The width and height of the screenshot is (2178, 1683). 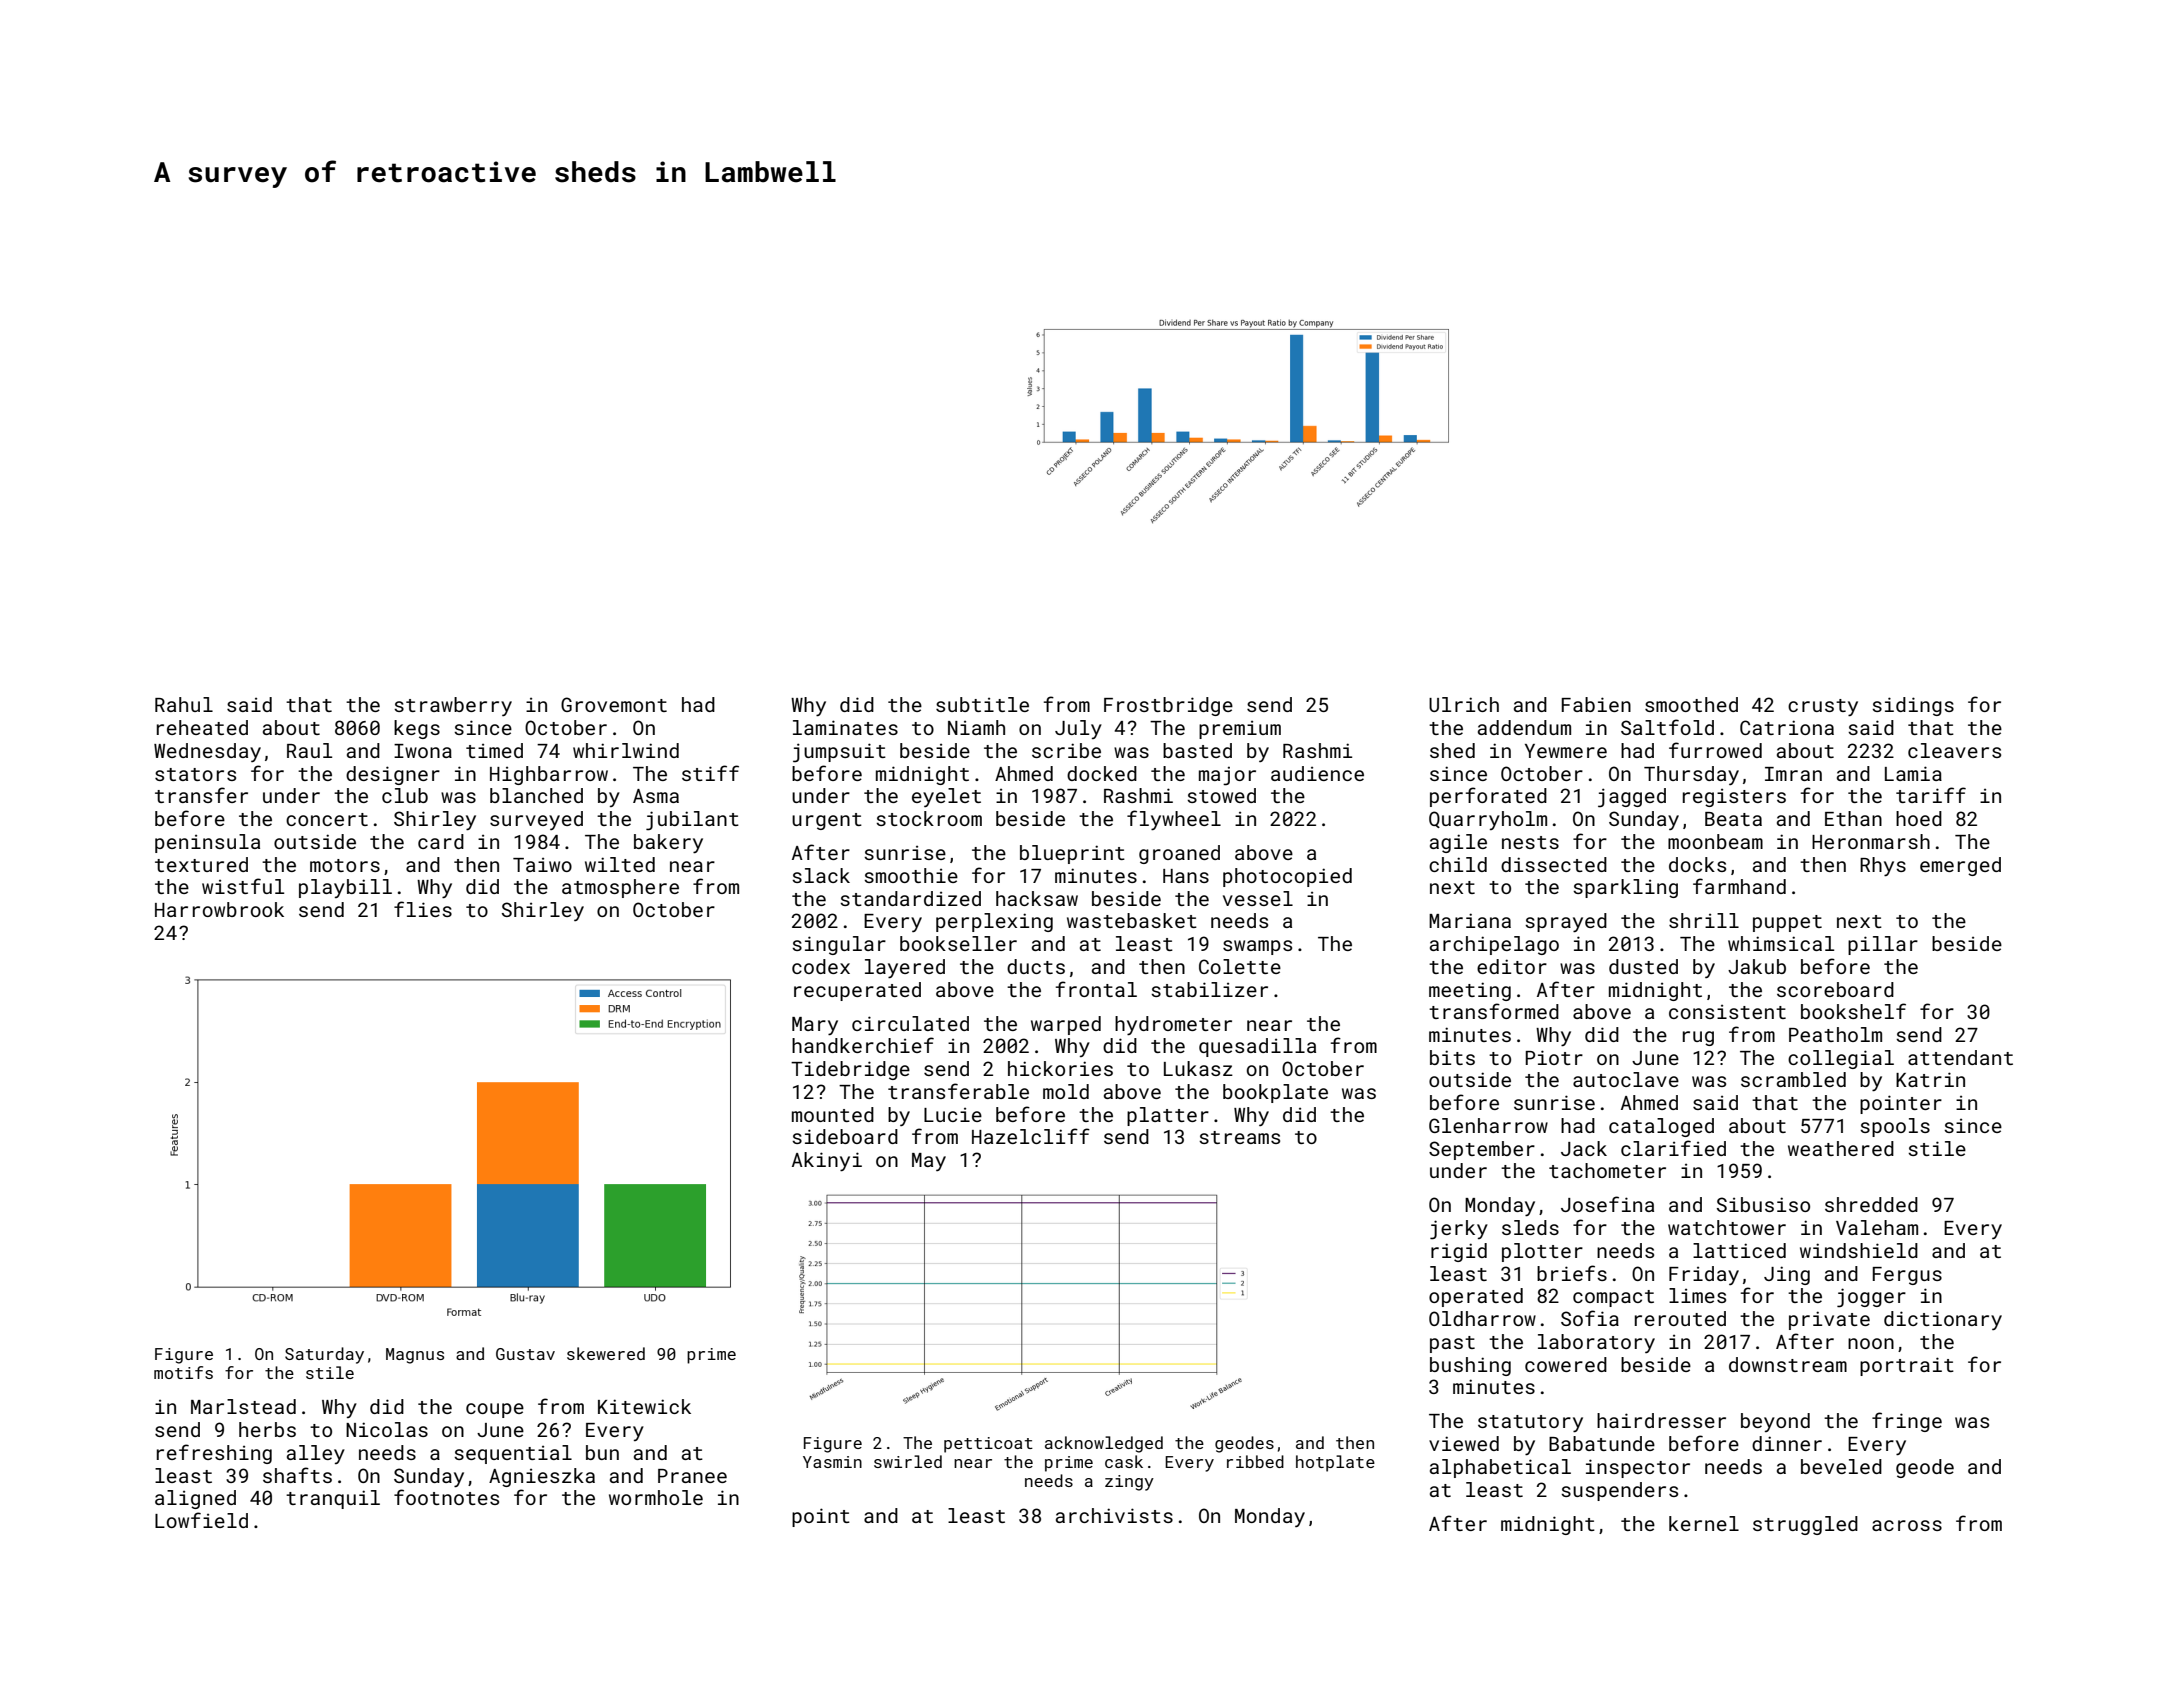 I want to click on sprayed, so click(x=1566, y=922).
